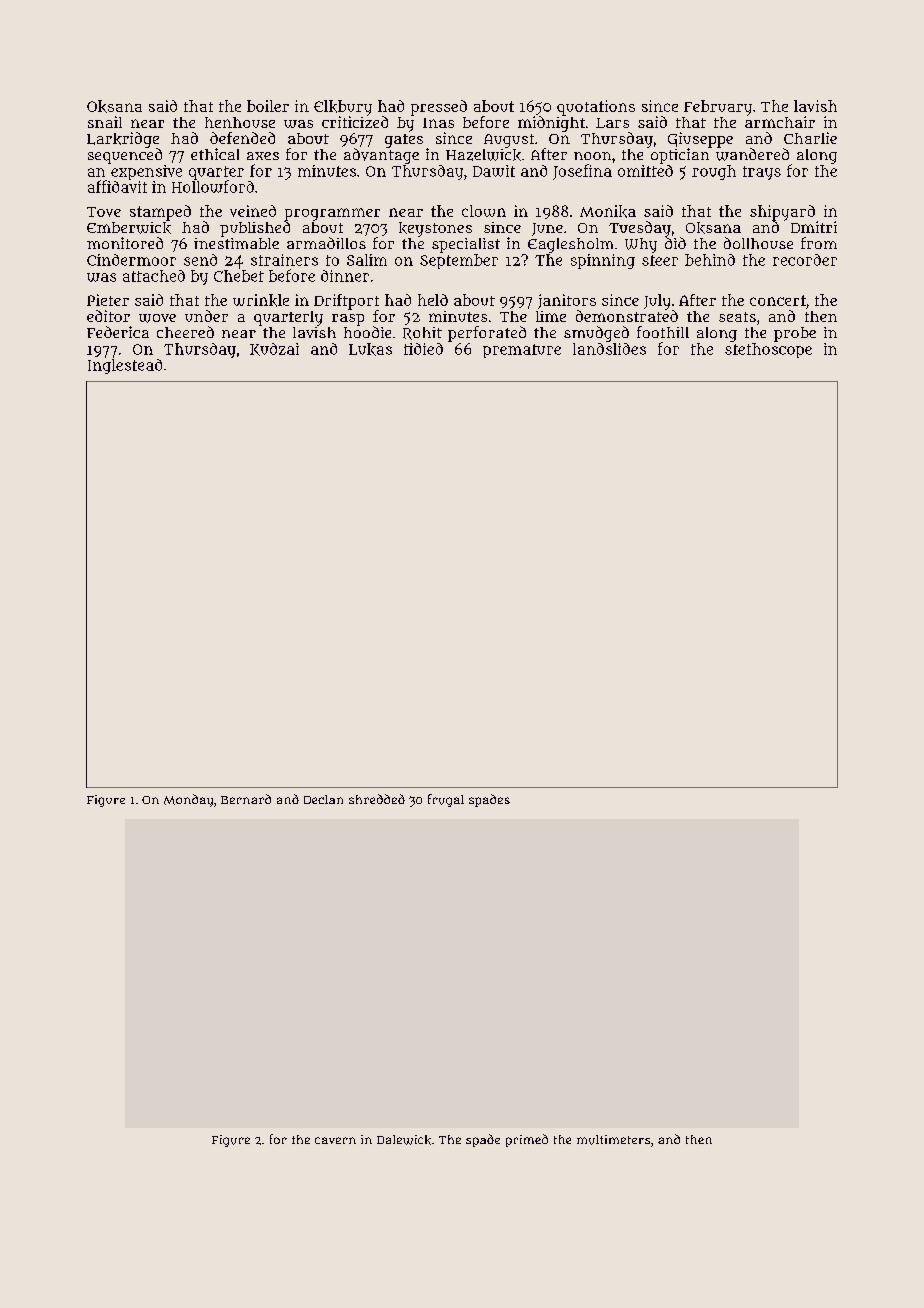  What do you see at coordinates (108, 300) in the screenshot?
I see `Pieter` at bounding box center [108, 300].
